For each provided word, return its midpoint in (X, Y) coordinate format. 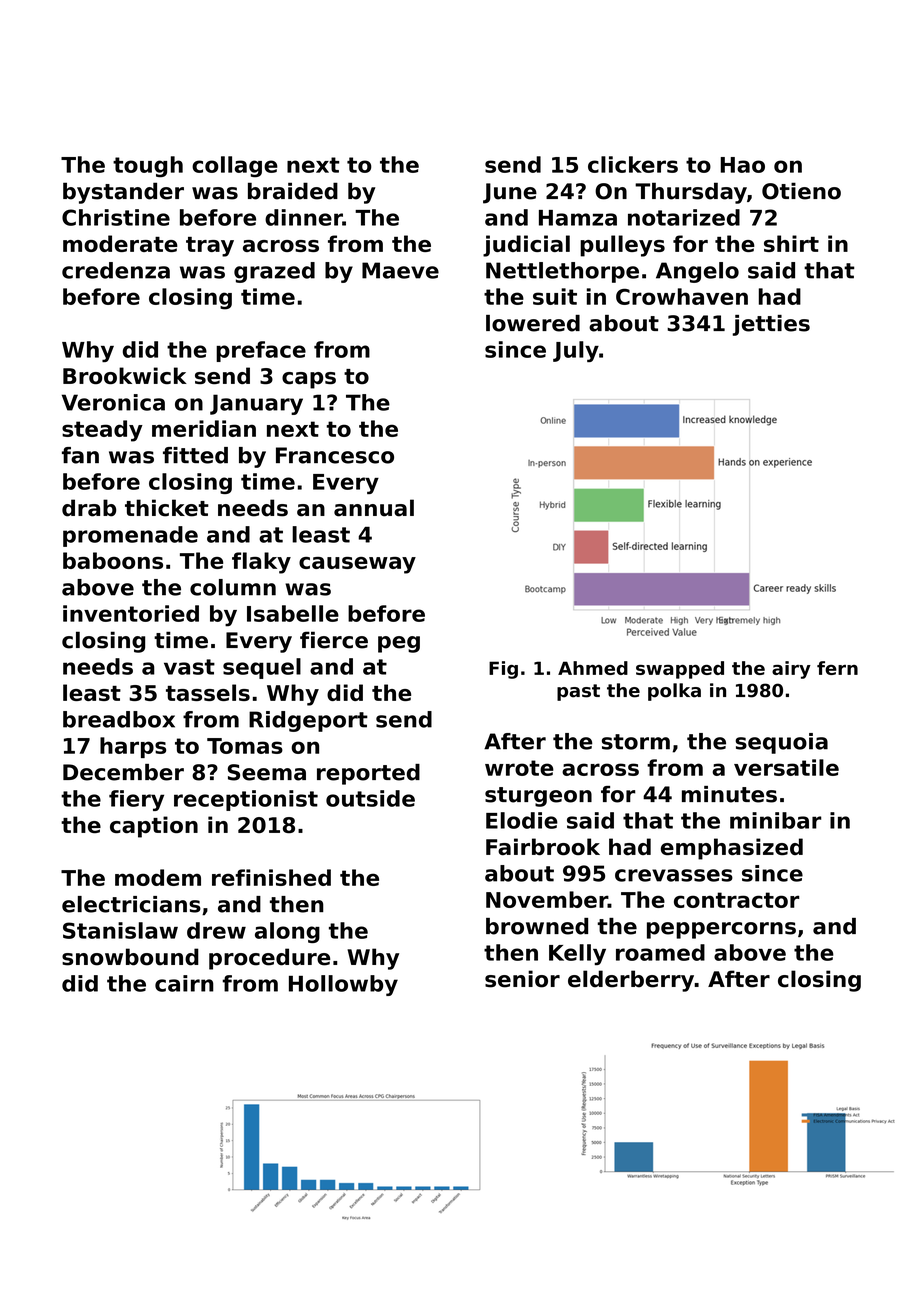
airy (791, 670)
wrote (519, 768)
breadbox (119, 719)
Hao (743, 165)
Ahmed (593, 668)
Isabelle (293, 613)
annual (374, 508)
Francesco (335, 455)
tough (148, 167)
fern (837, 668)
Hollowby (343, 985)
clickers (633, 164)
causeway (357, 565)
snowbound (130, 957)
